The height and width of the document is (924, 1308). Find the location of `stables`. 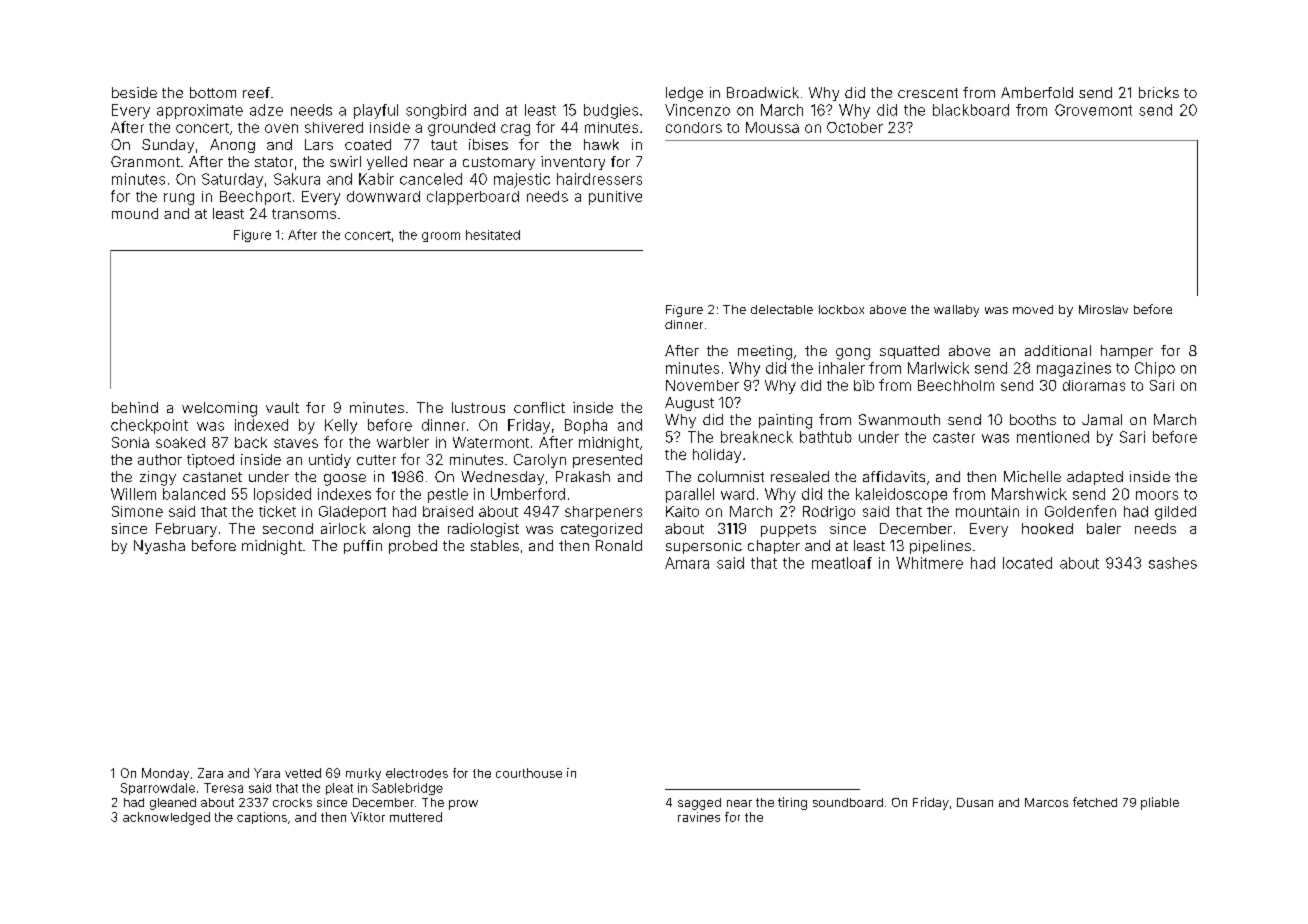

stables is located at coordinates (495, 545).
